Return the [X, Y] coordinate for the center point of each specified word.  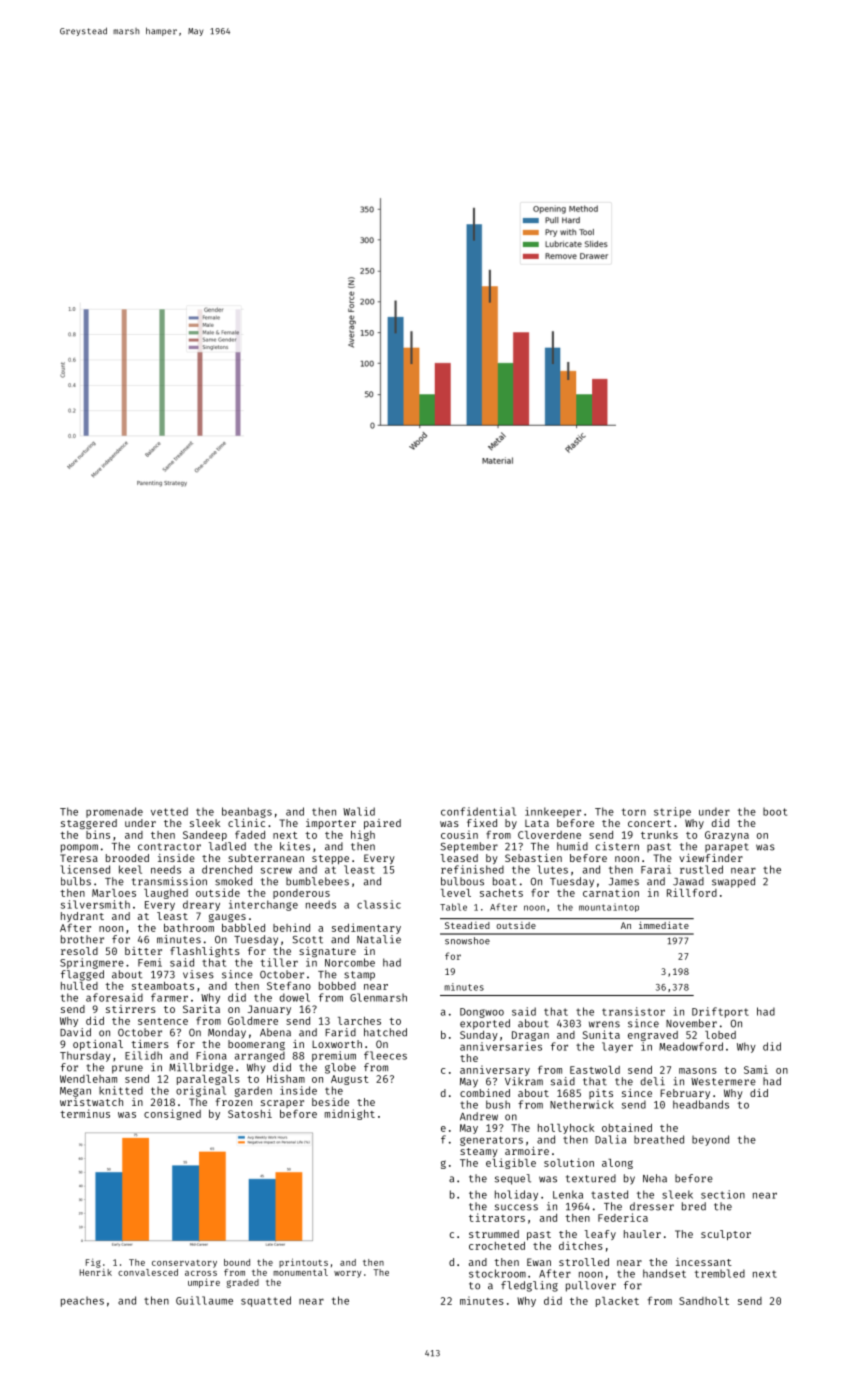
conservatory [184, 1264]
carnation [611, 892]
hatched [385, 1032]
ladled [227, 846]
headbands [701, 1104]
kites [295, 846]
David [75, 1032]
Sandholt [704, 1301]
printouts [303, 1263]
